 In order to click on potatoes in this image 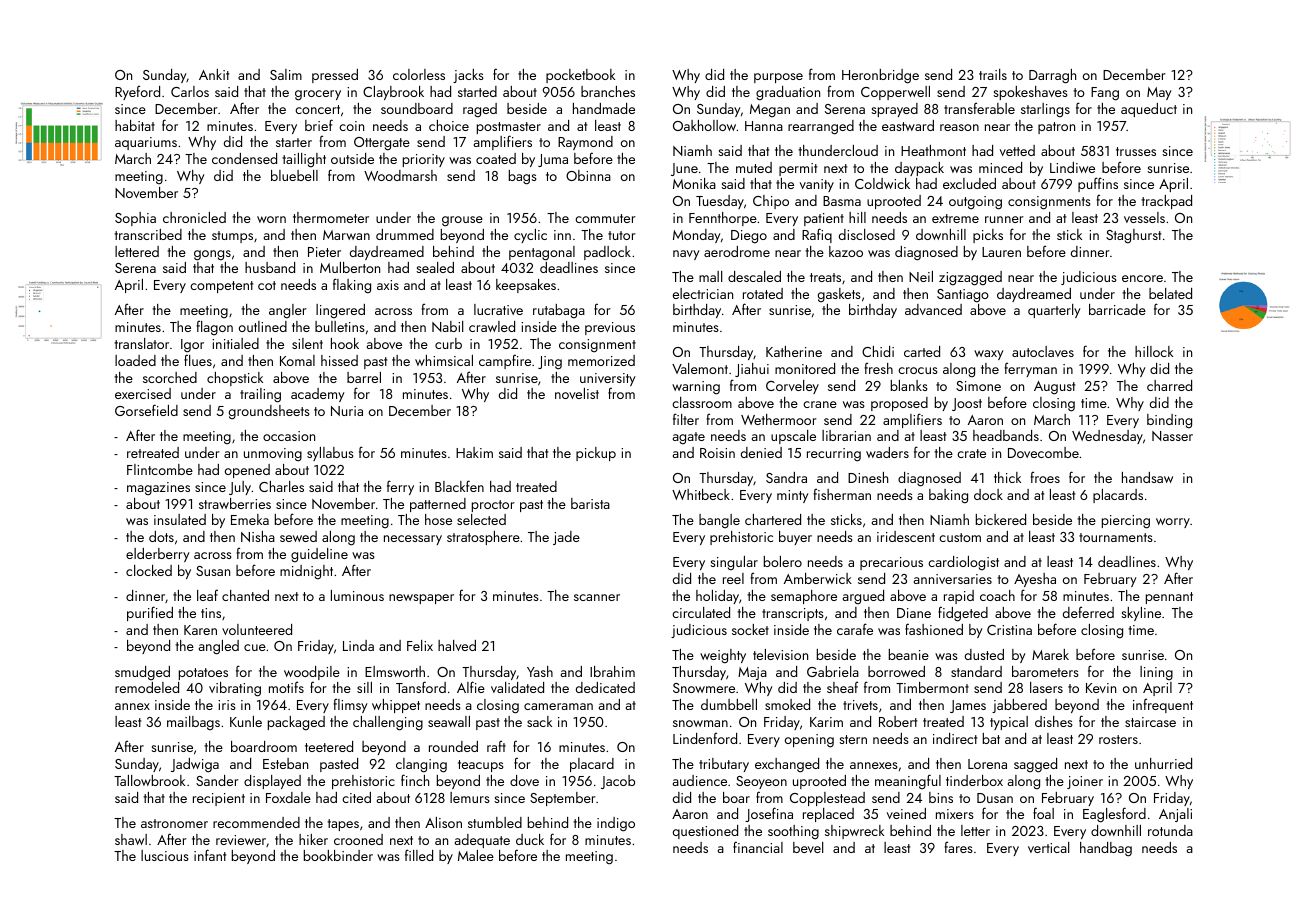, I will do `click(203, 674)`.
